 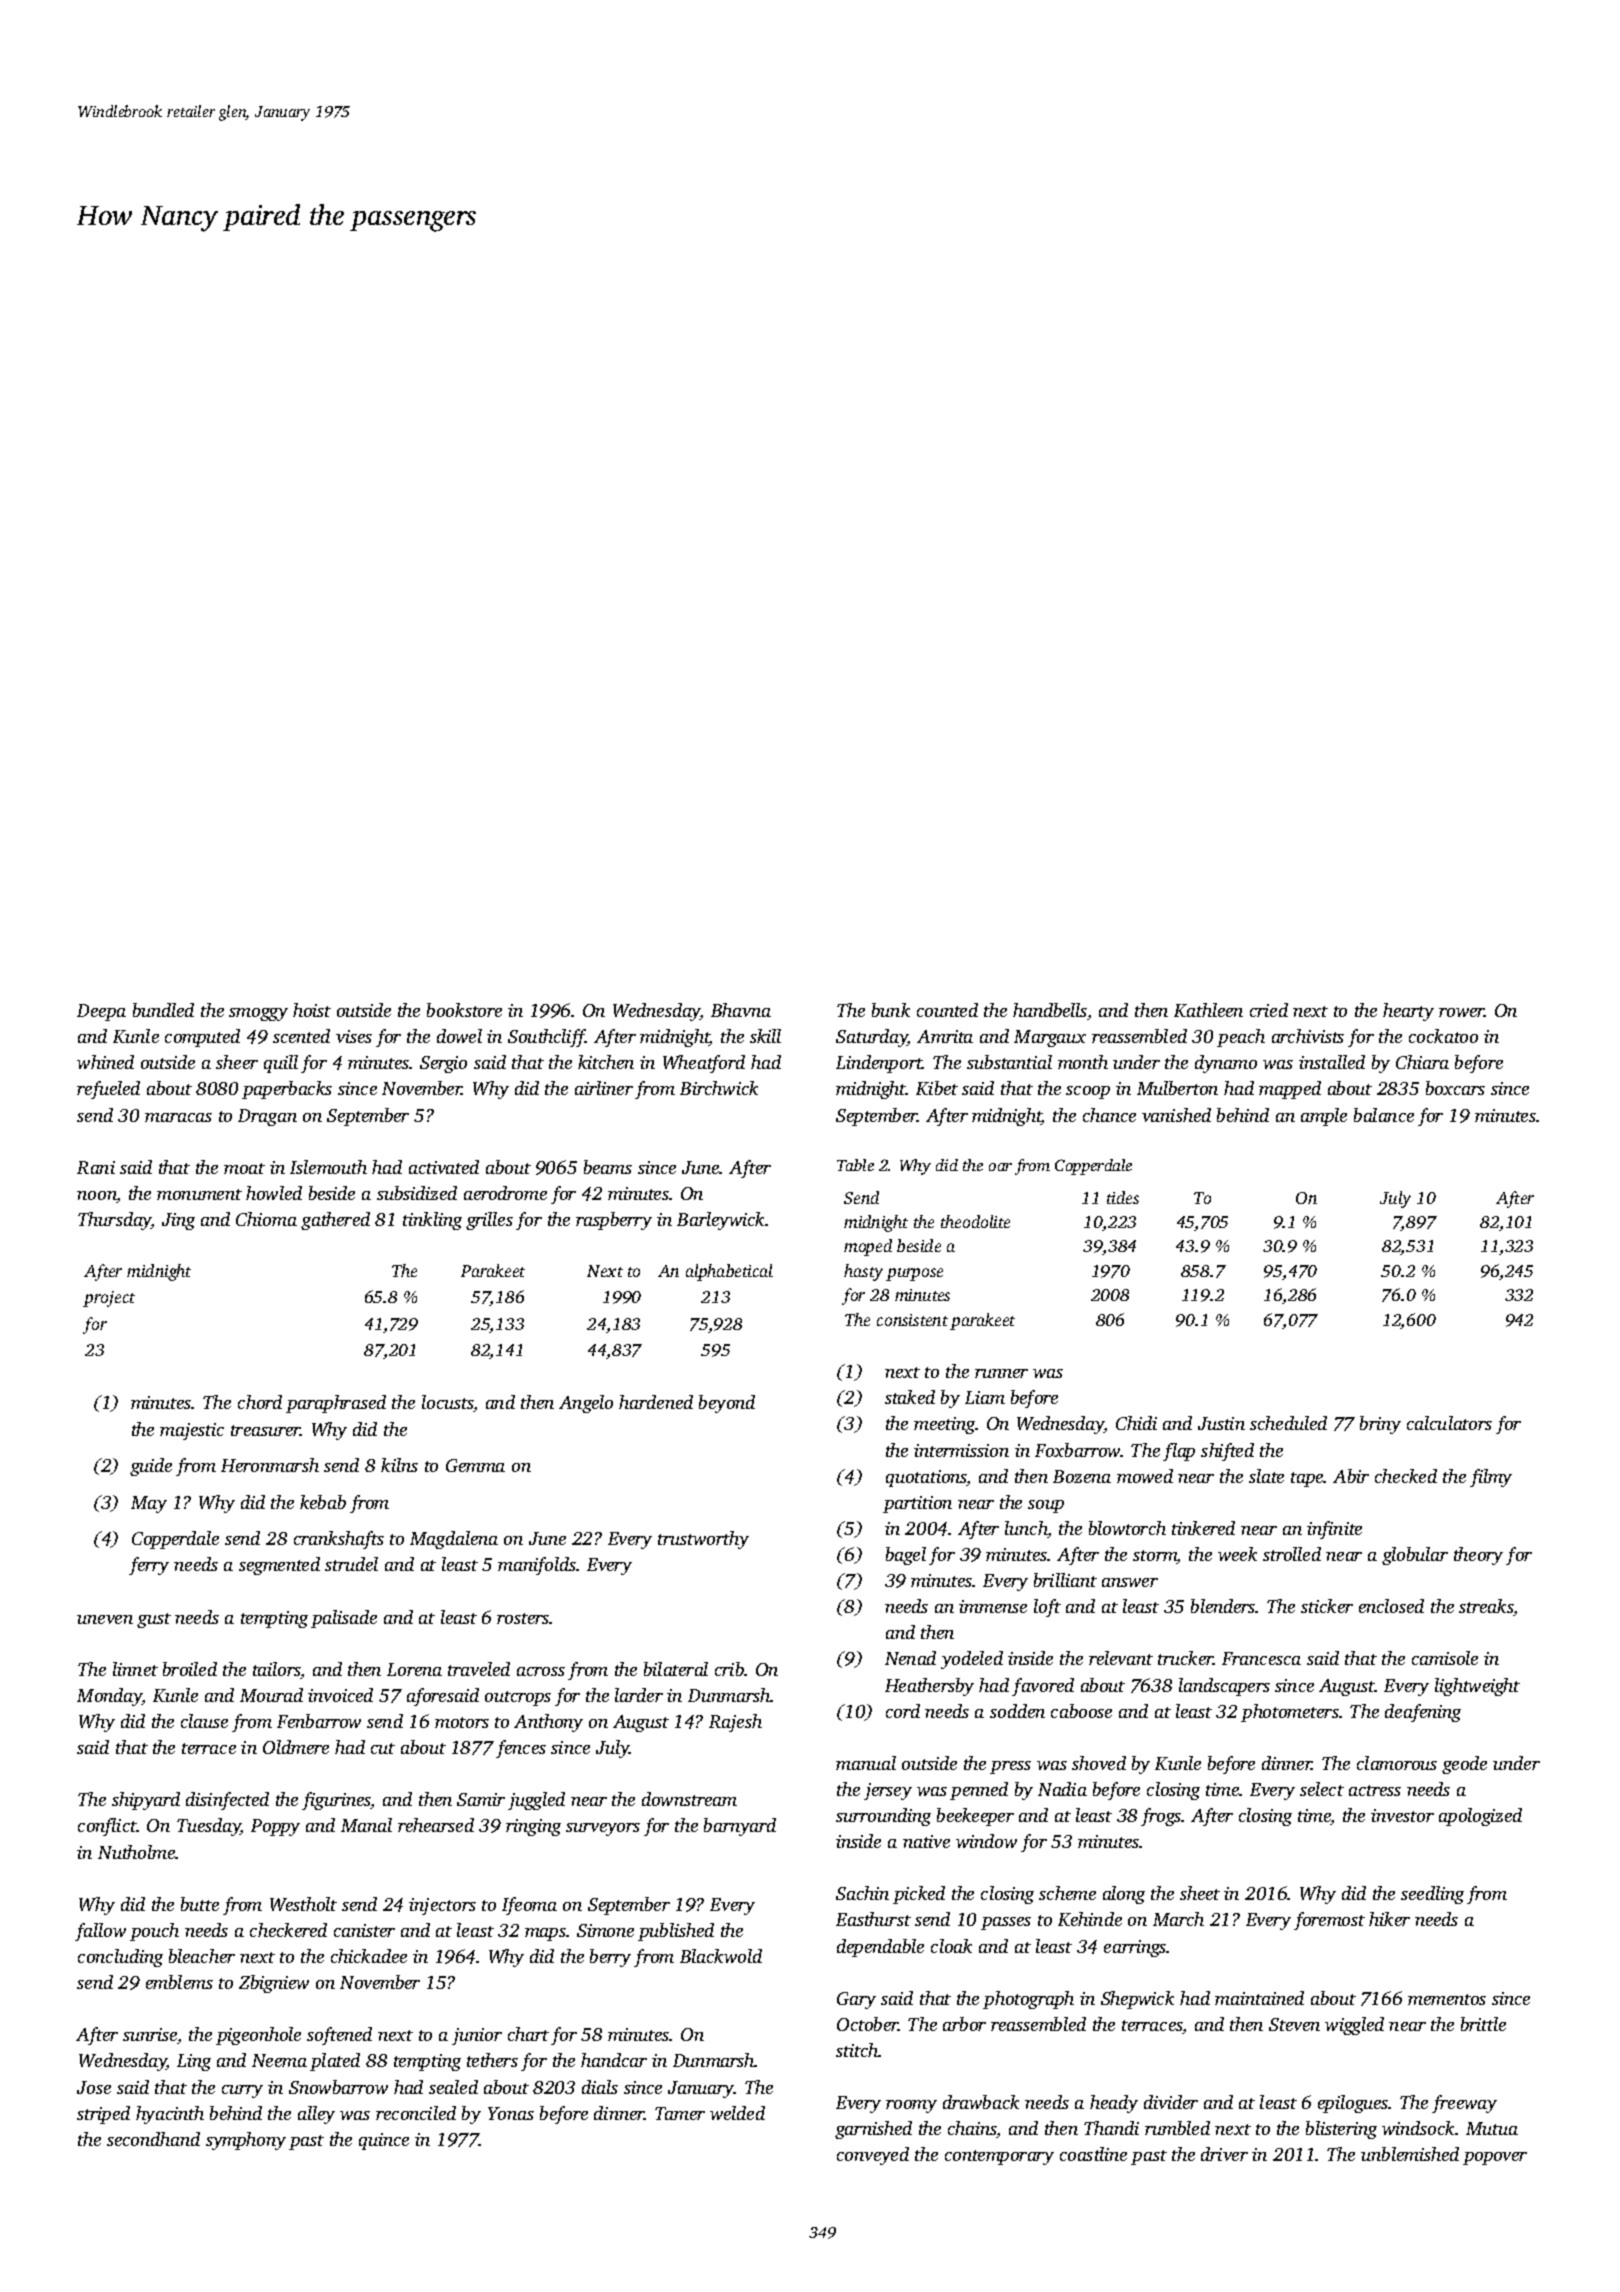 What do you see at coordinates (741, 1010) in the image?
I see `Bhavna` at bounding box center [741, 1010].
